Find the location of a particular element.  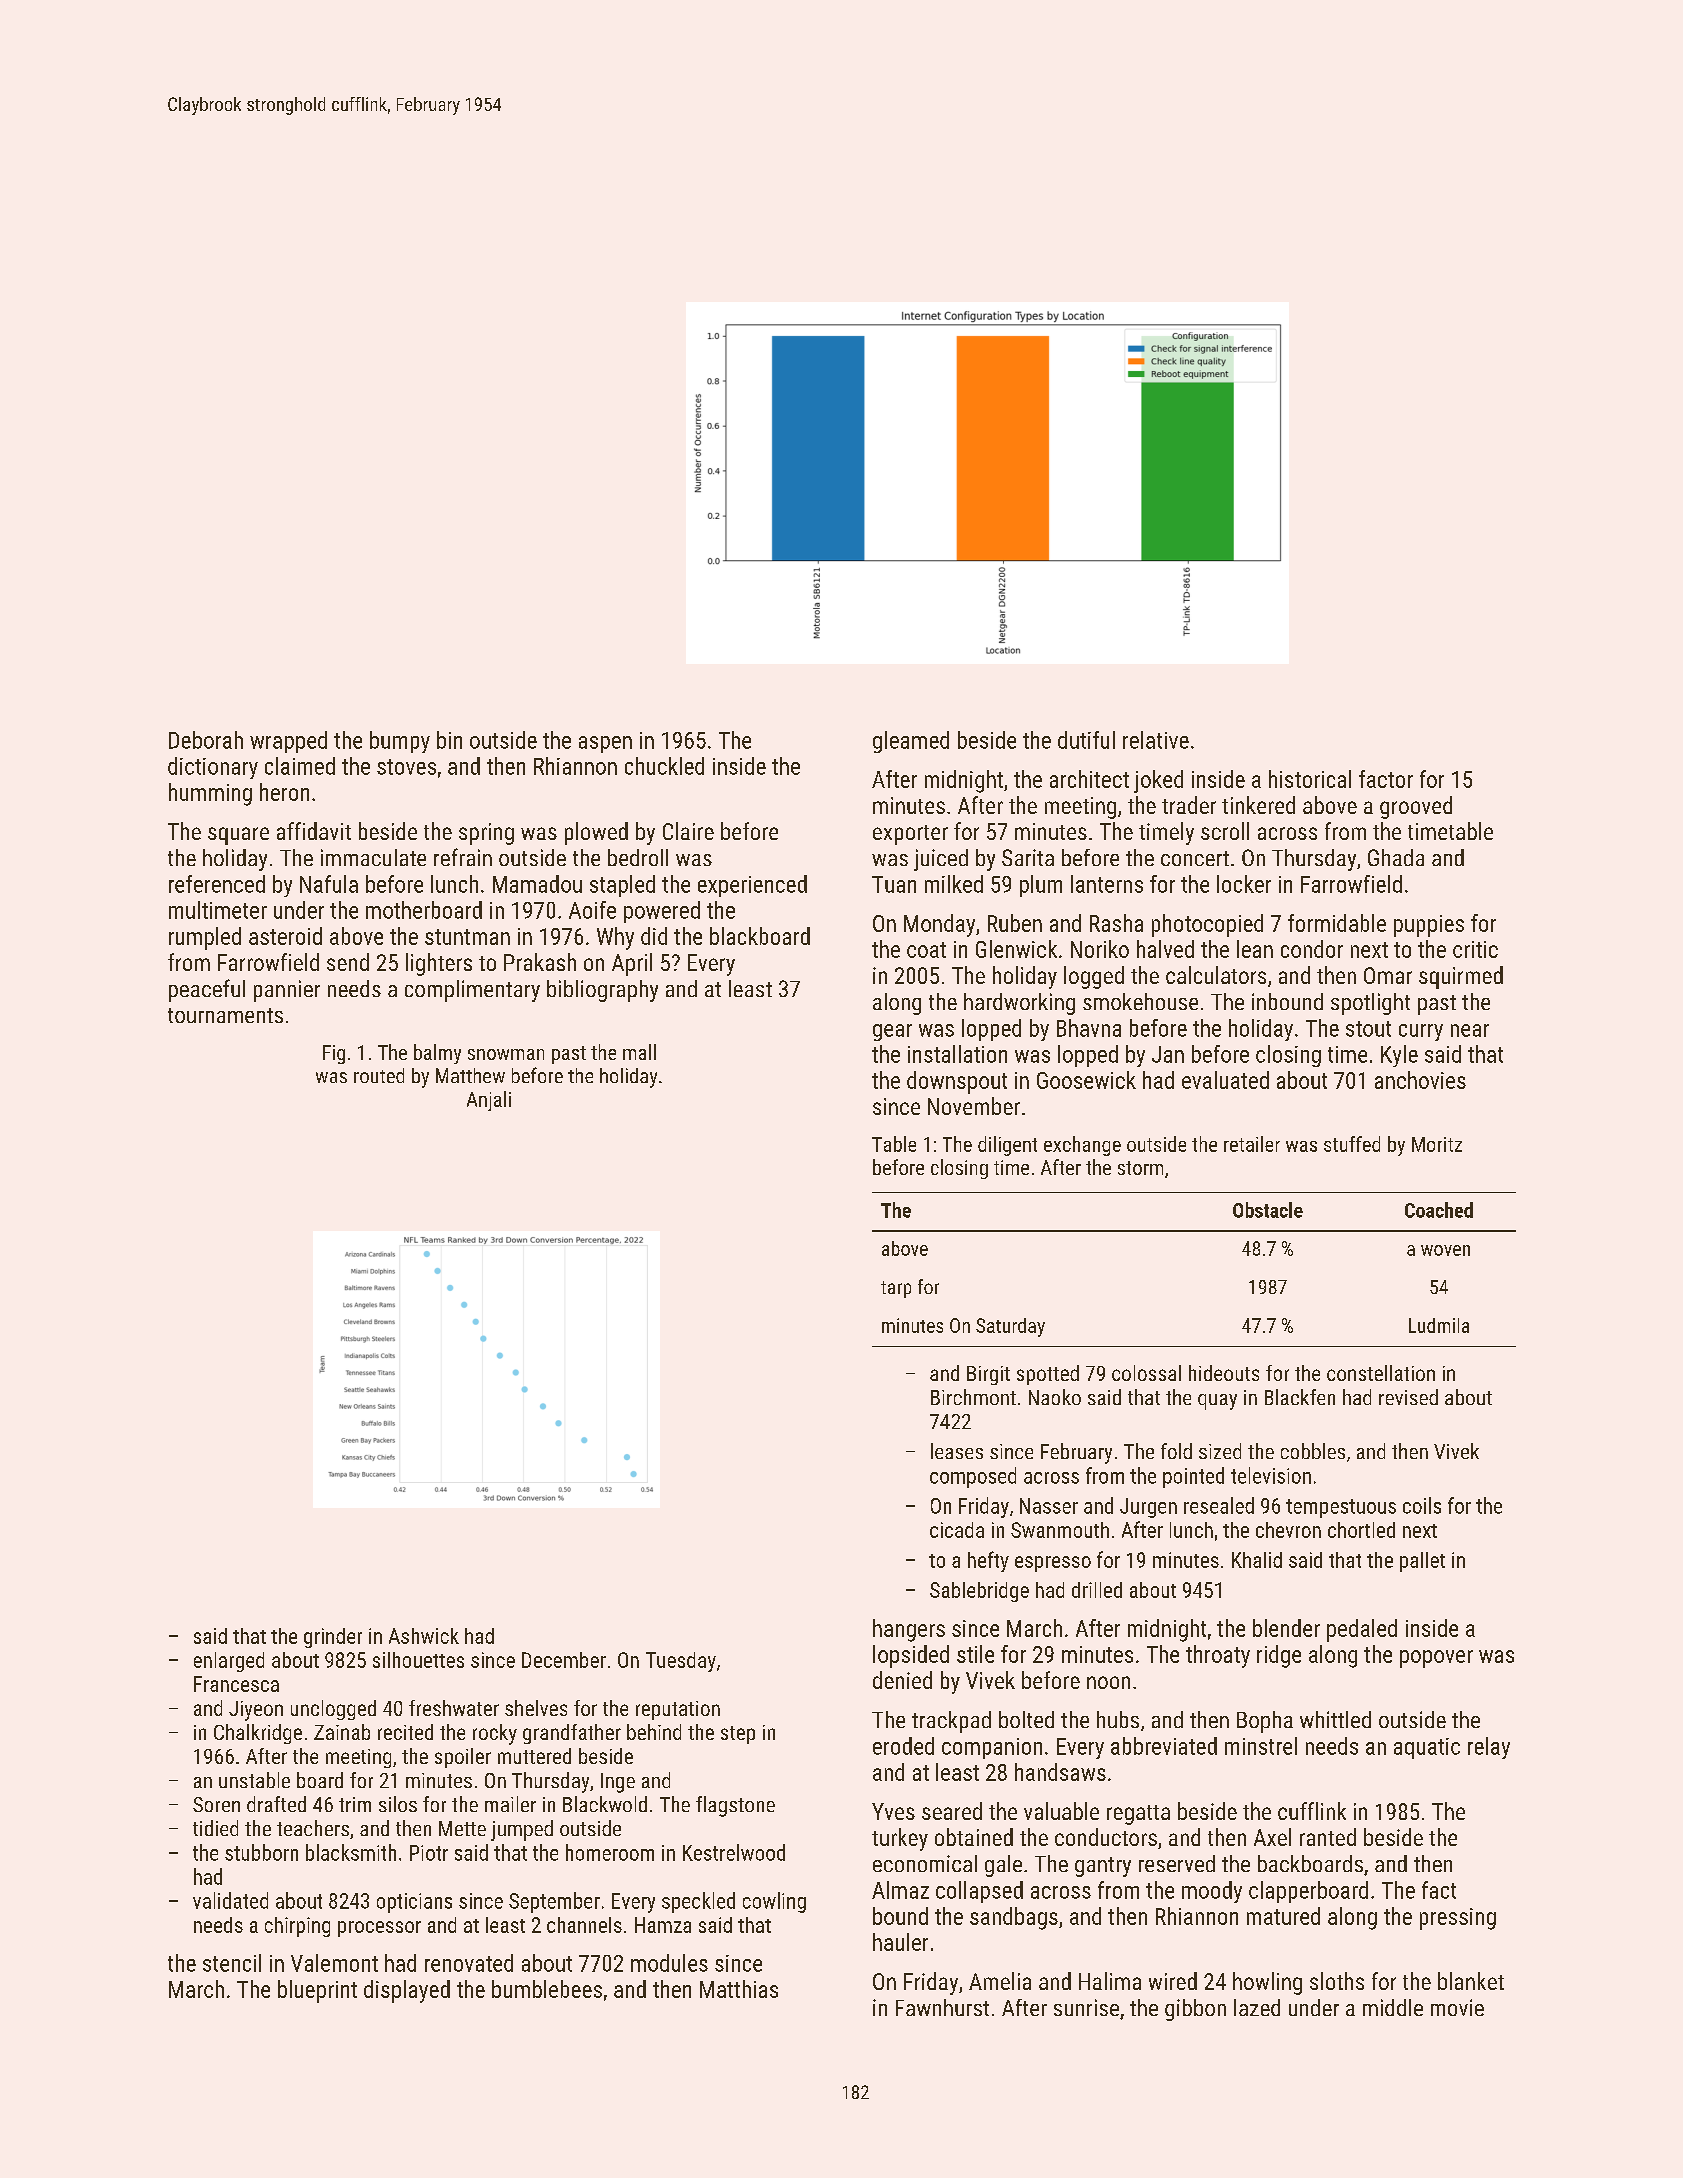

Coached is located at coordinates (1439, 1210).
